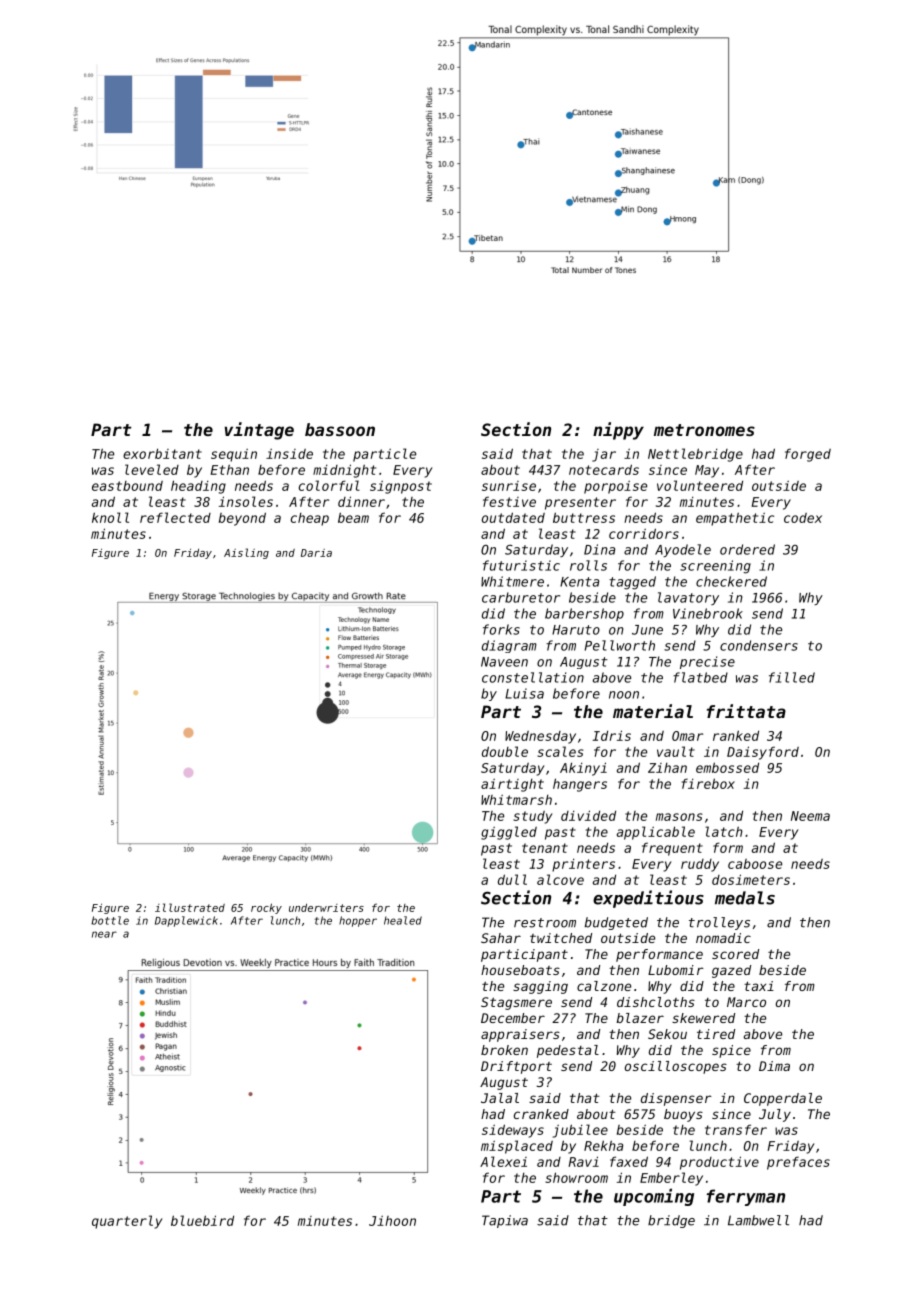 This image has height=1308, width=924. Describe the element at coordinates (110, 920) in the image. I see `bottle` at that location.
